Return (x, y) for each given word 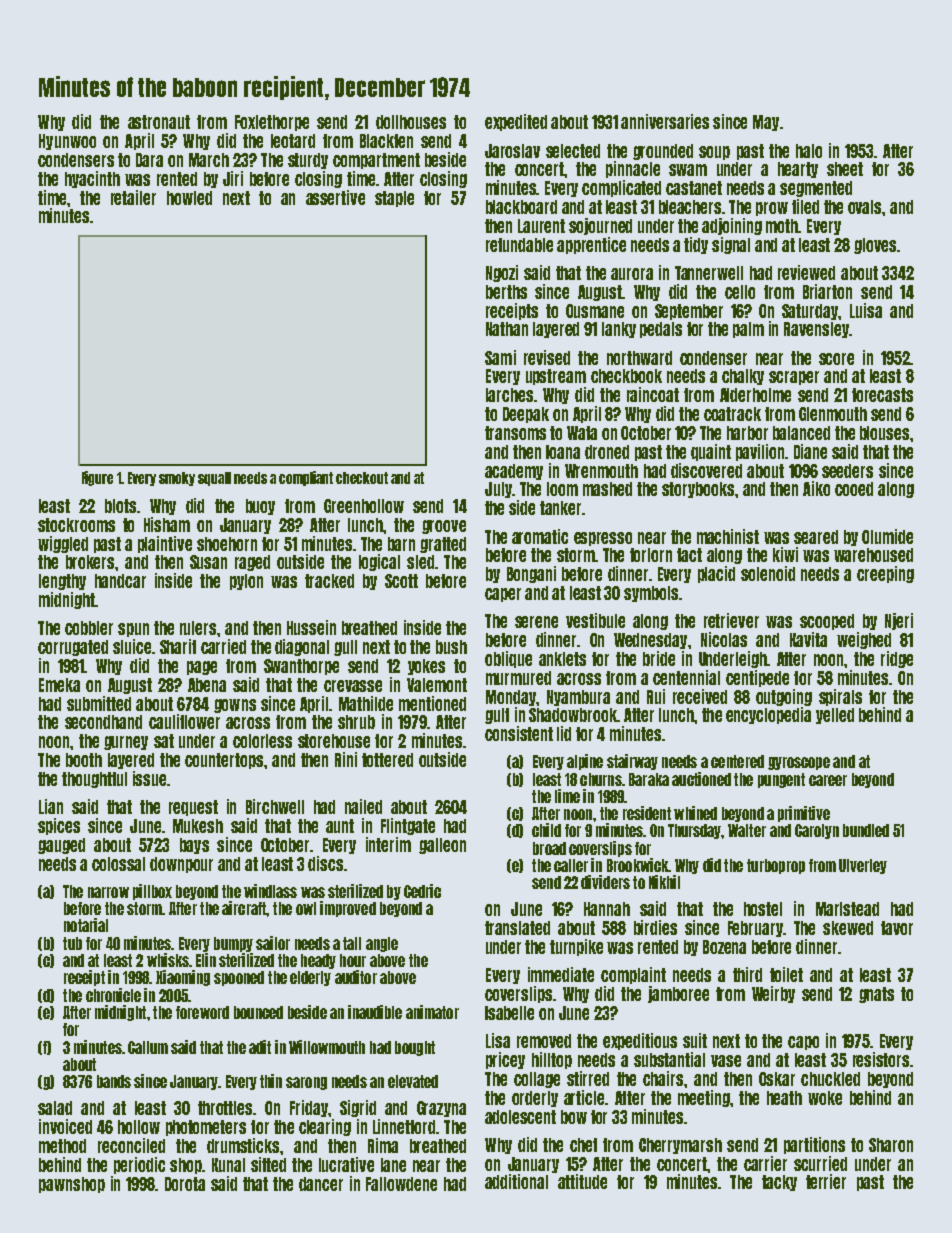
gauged (61, 846)
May (766, 123)
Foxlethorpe (272, 123)
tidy (696, 245)
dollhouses (411, 122)
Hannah (607, 909)
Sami (500, 357)
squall (214, 479)
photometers (206, 1128)
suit (695, 1040)
